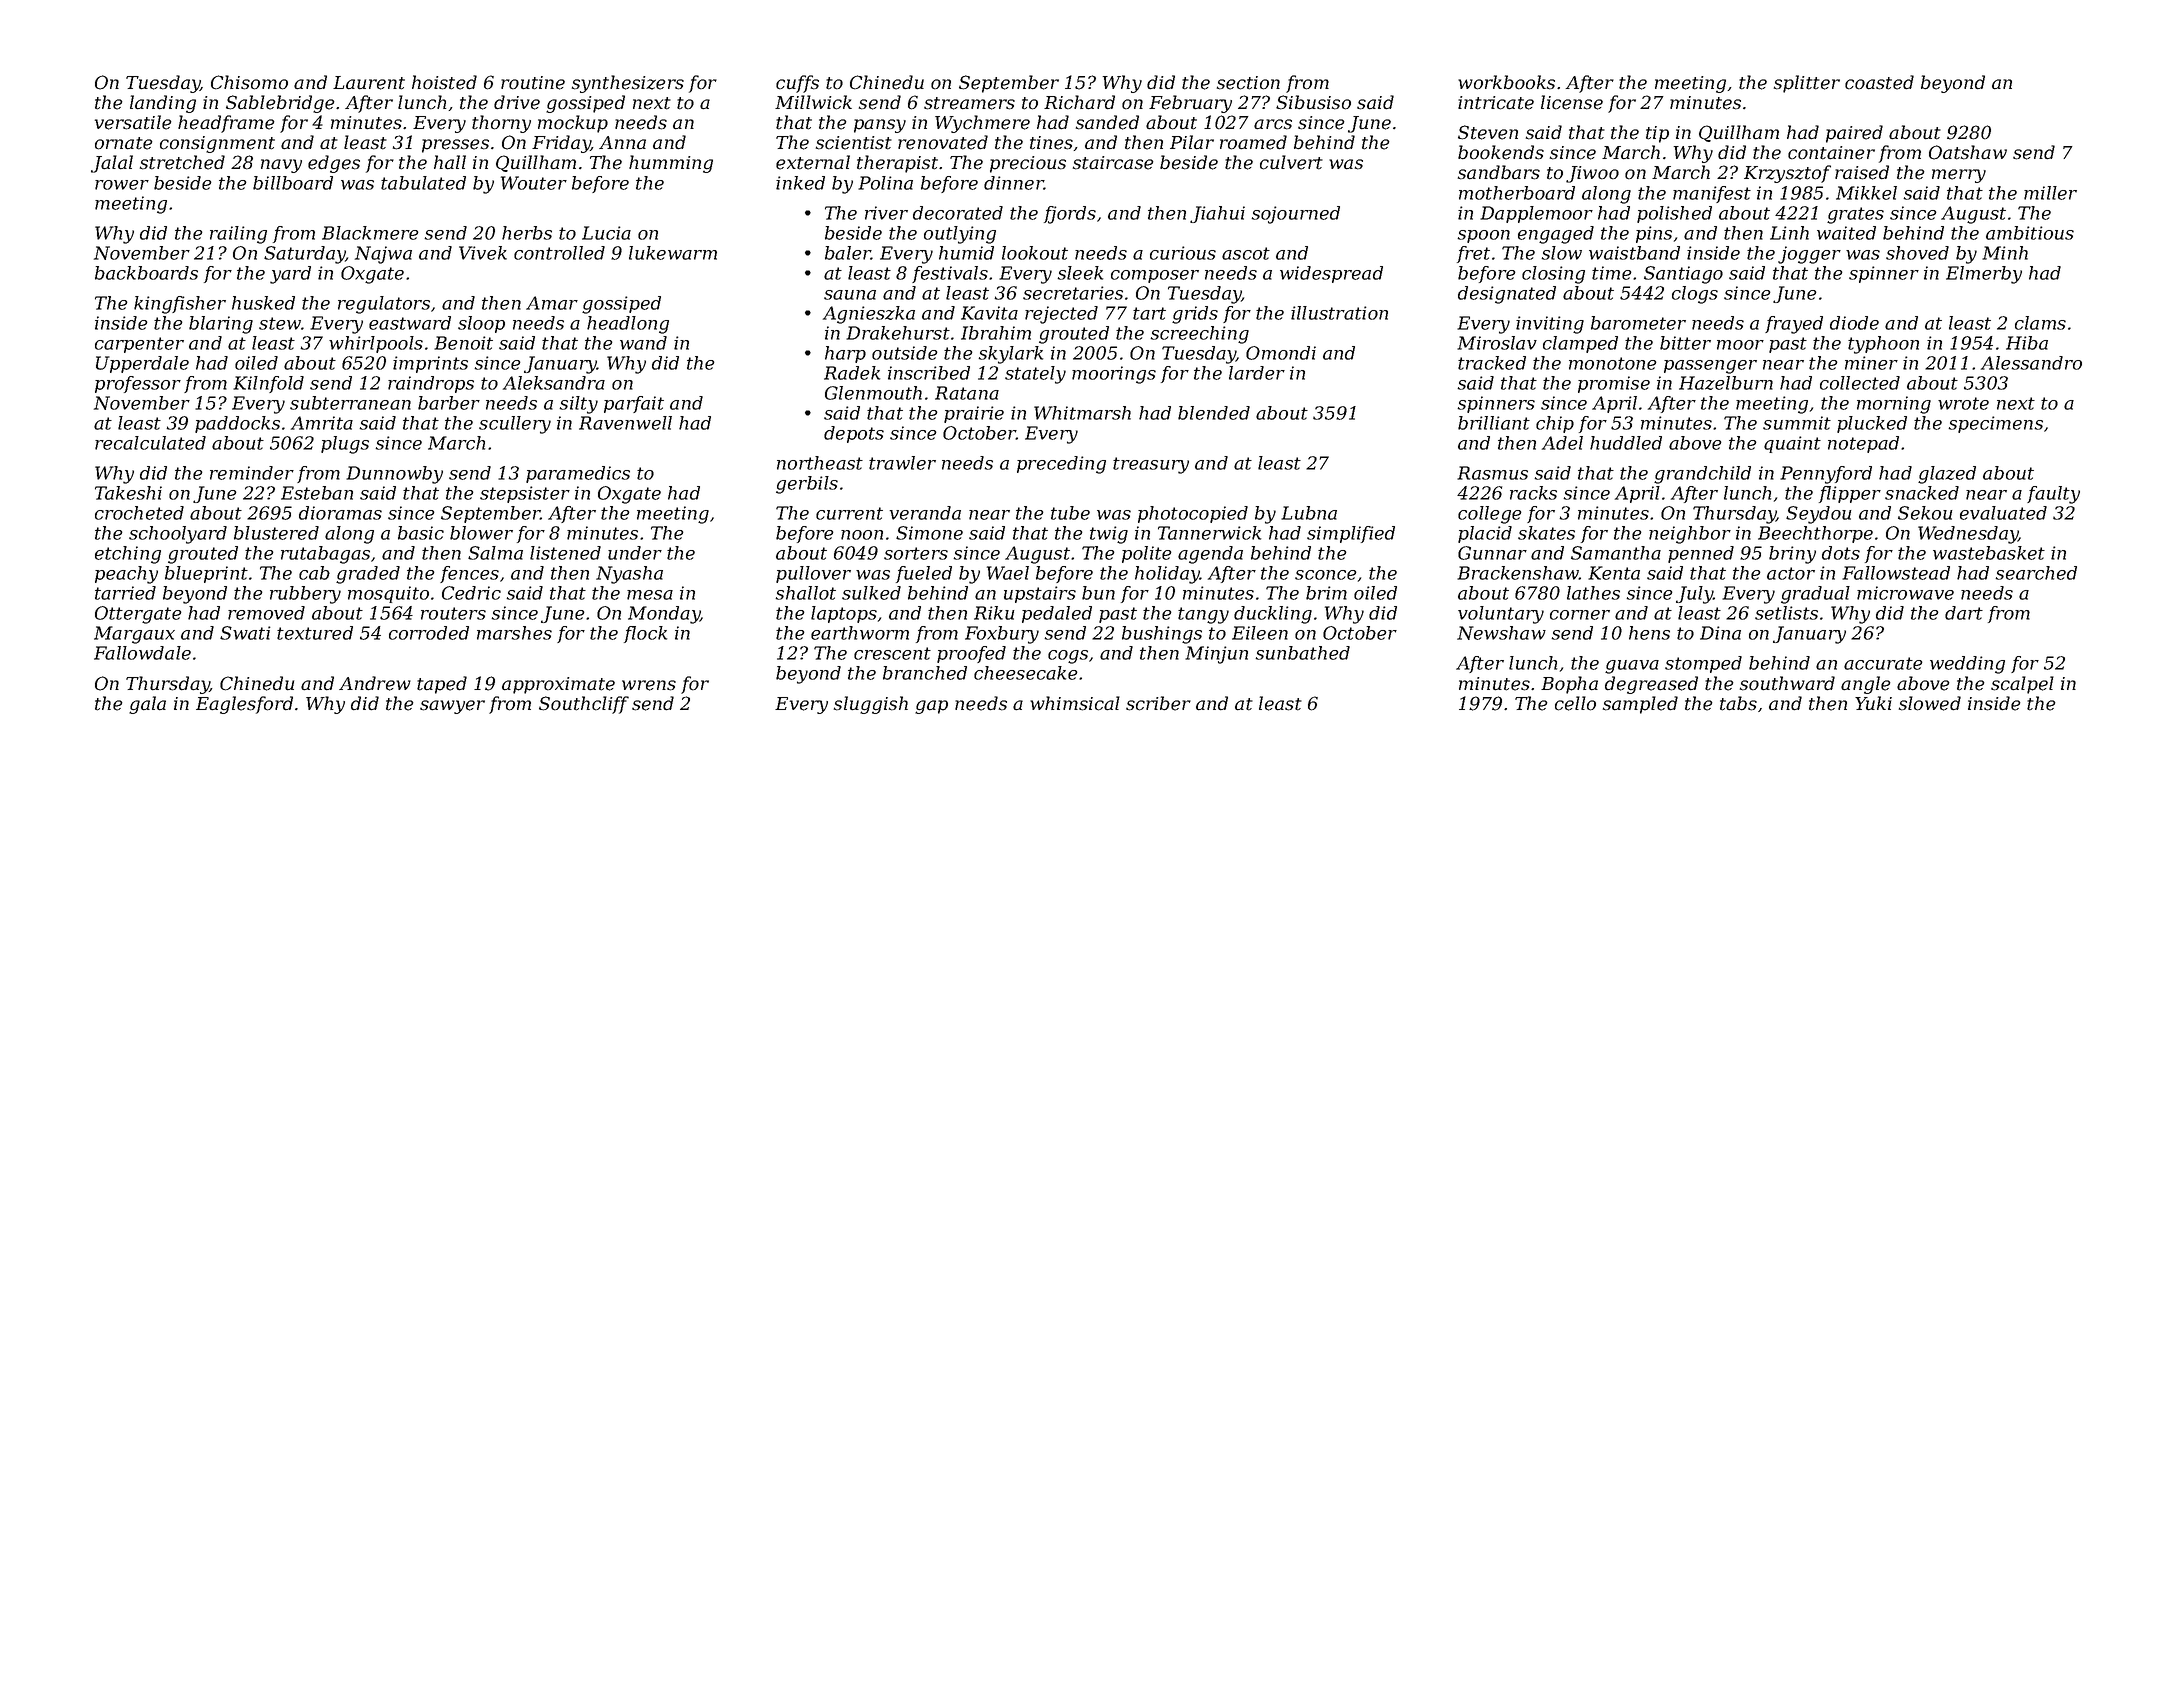 The image size is (2178, 1683). I want to click on motherboard, so click(1517, 193).
